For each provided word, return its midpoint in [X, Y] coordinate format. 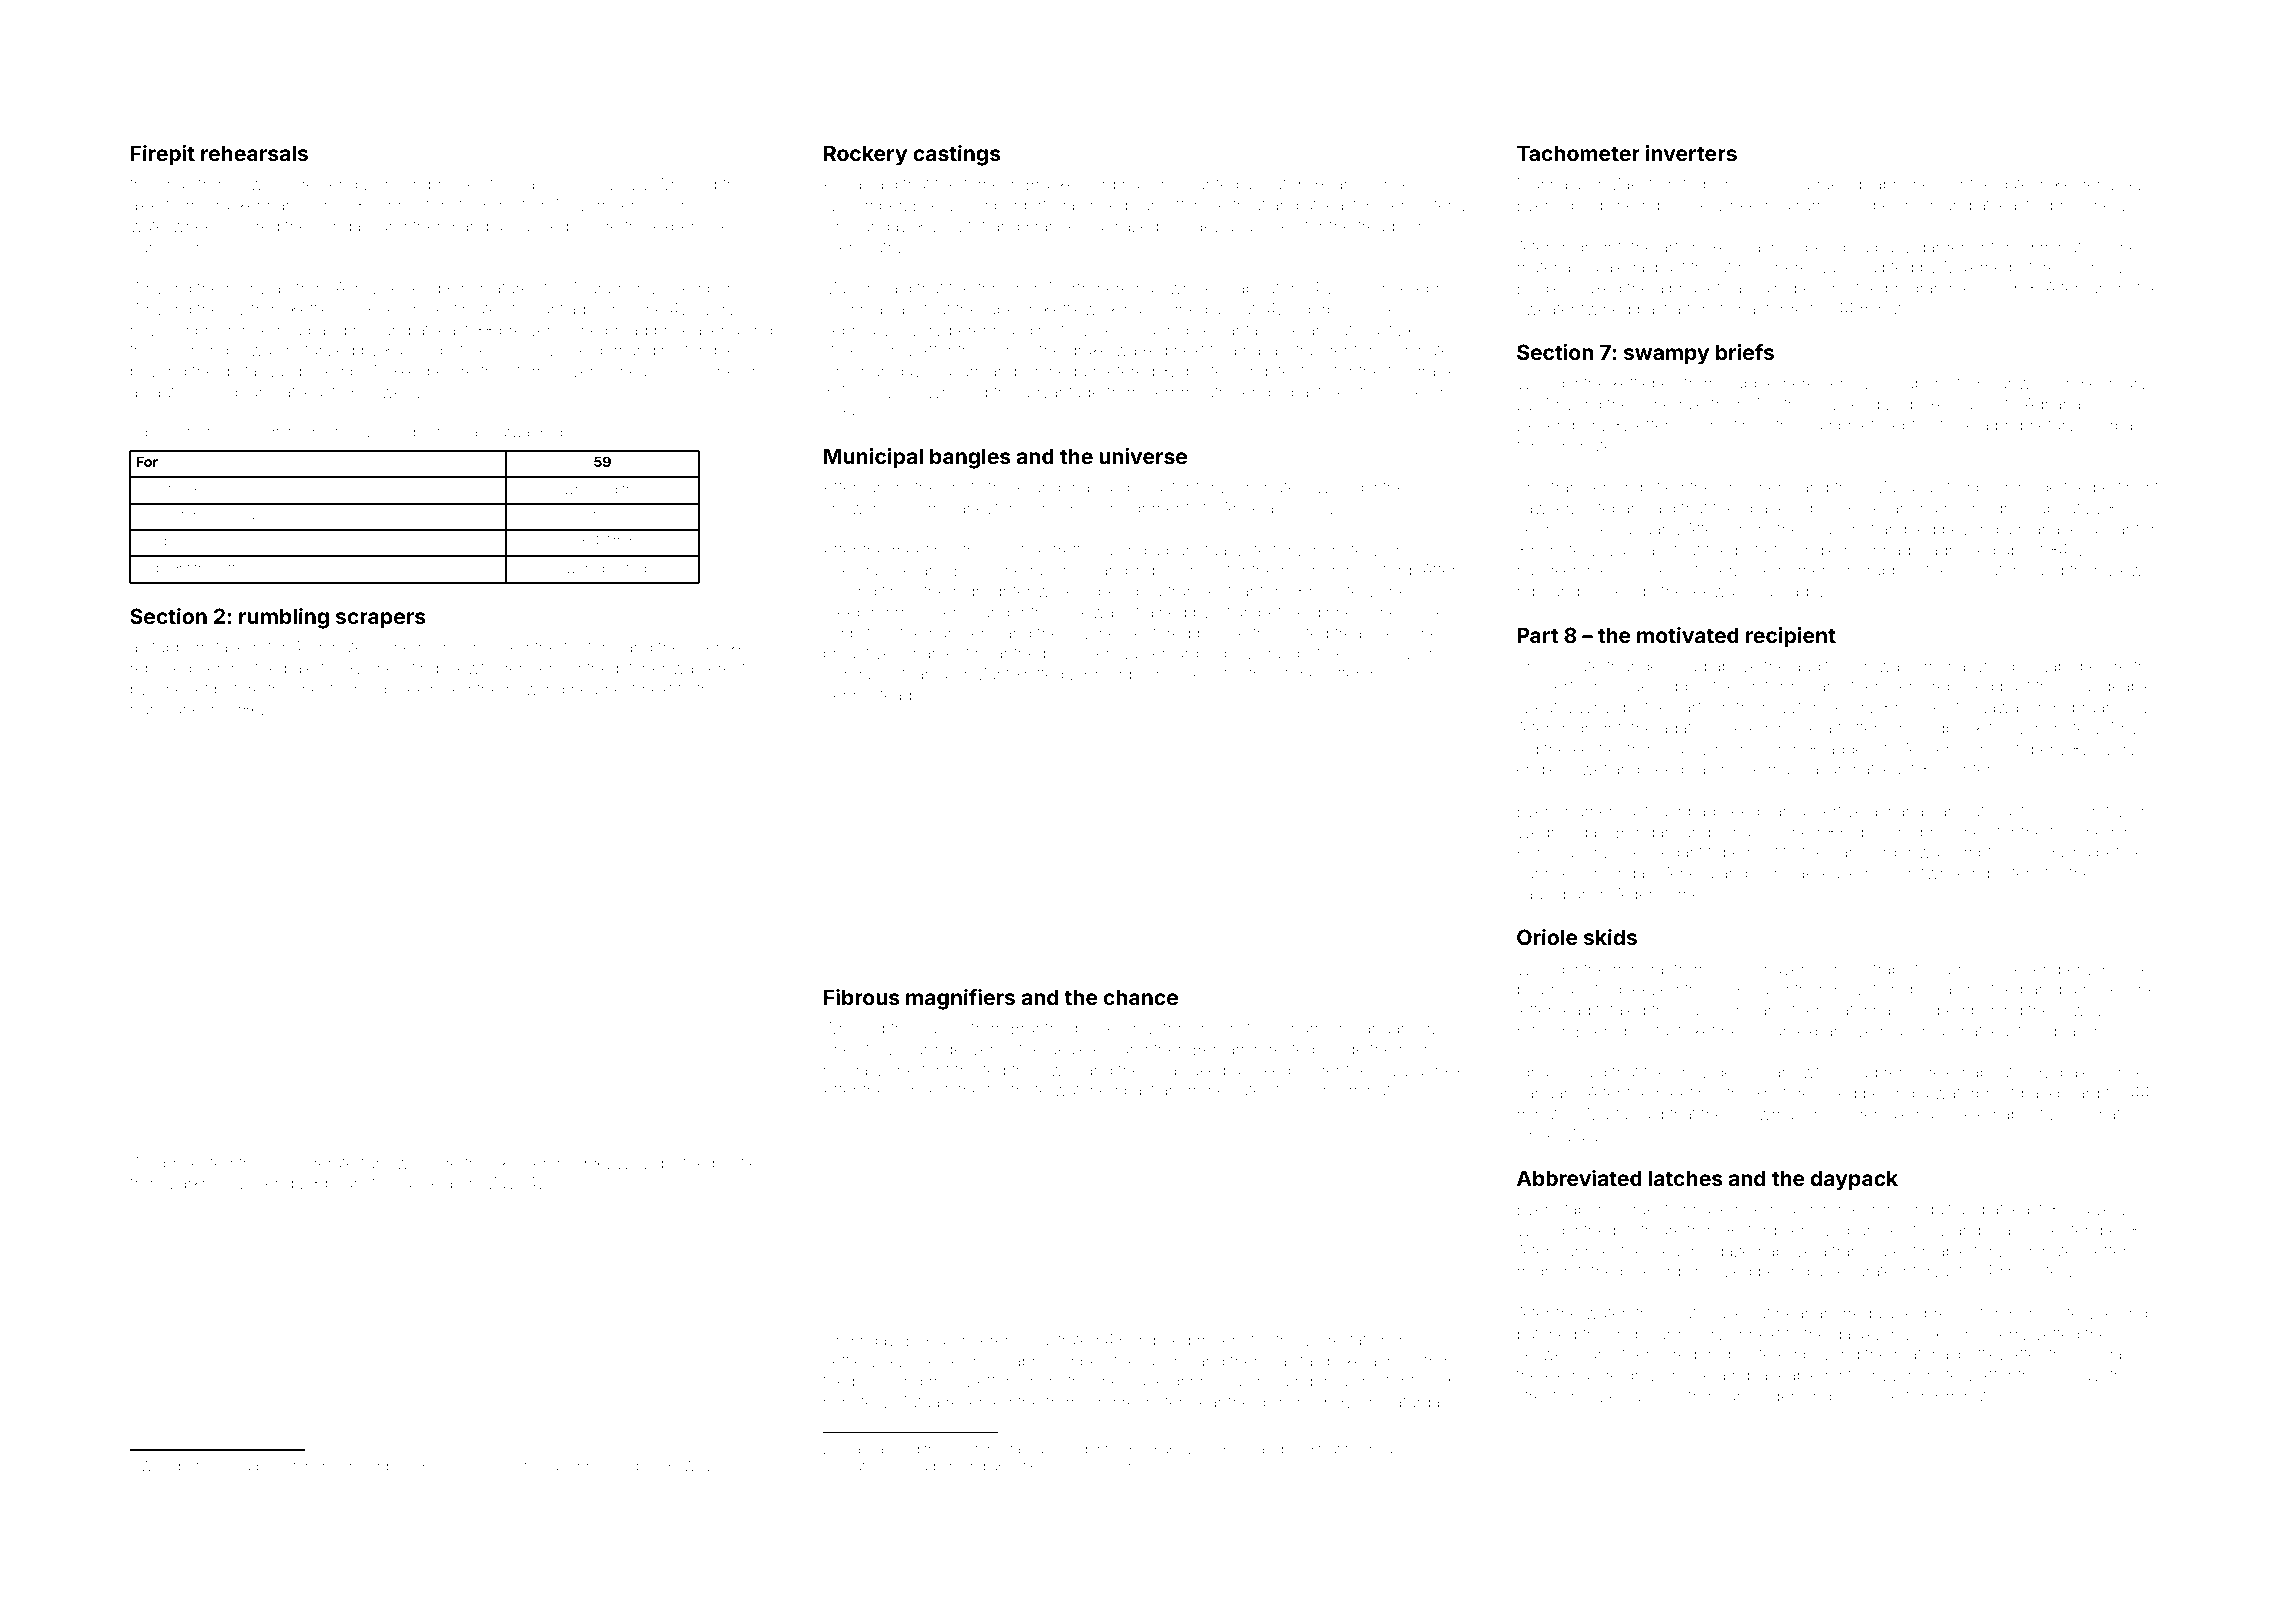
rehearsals [254, 153]
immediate [1223, 1090]
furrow [385, 1162]
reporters [2006, 875]
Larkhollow [211, 1183]
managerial [2059, 531]
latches [1686, 1178]
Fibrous [862, 997]
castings [957, 155]
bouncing [887, 1383]
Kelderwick [2096, 184]
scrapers [381, 620]
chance [1141, 997]
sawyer [1544, 511]
